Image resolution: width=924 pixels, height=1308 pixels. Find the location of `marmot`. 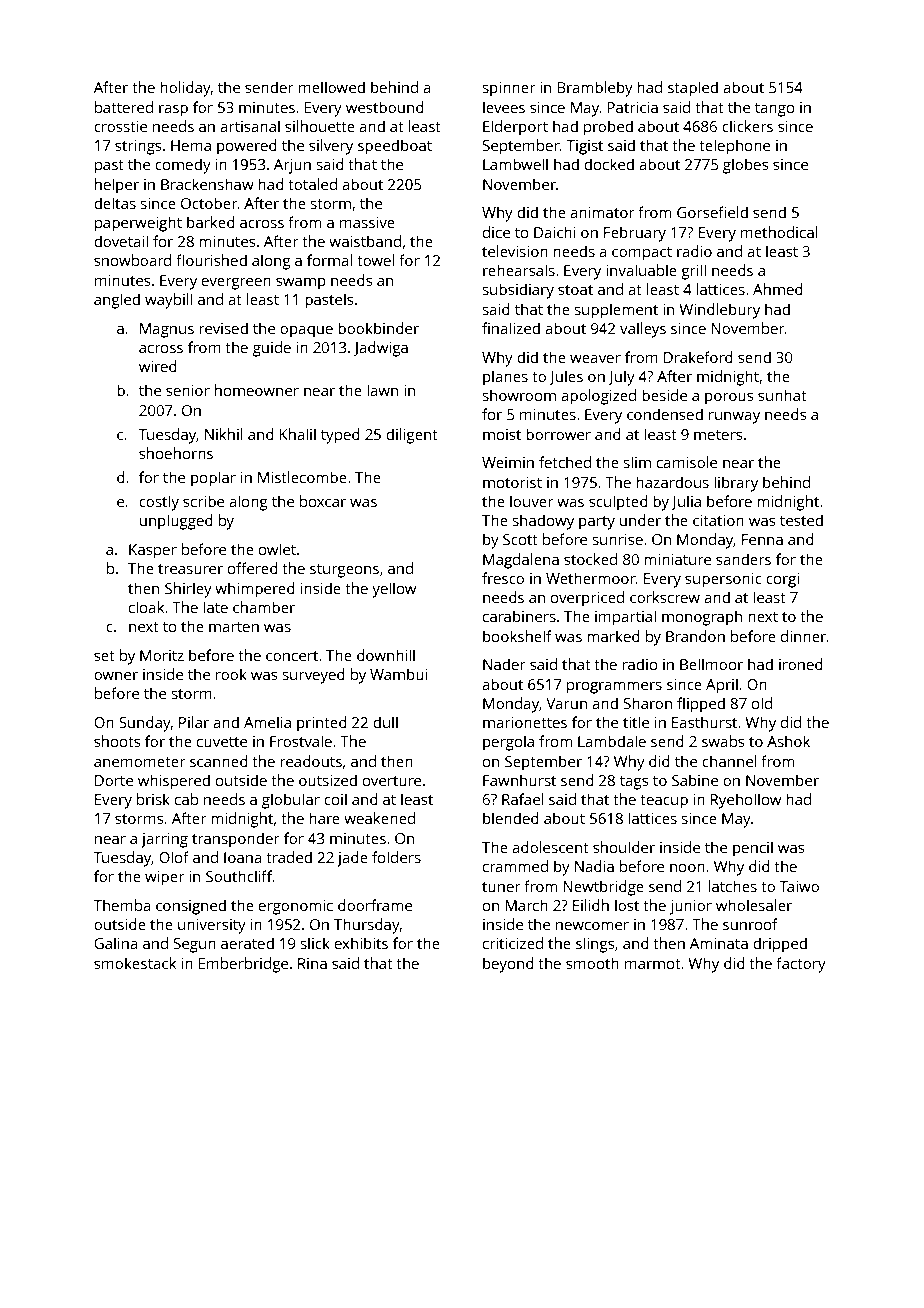

marmot is located at coordinates (653, 964).
